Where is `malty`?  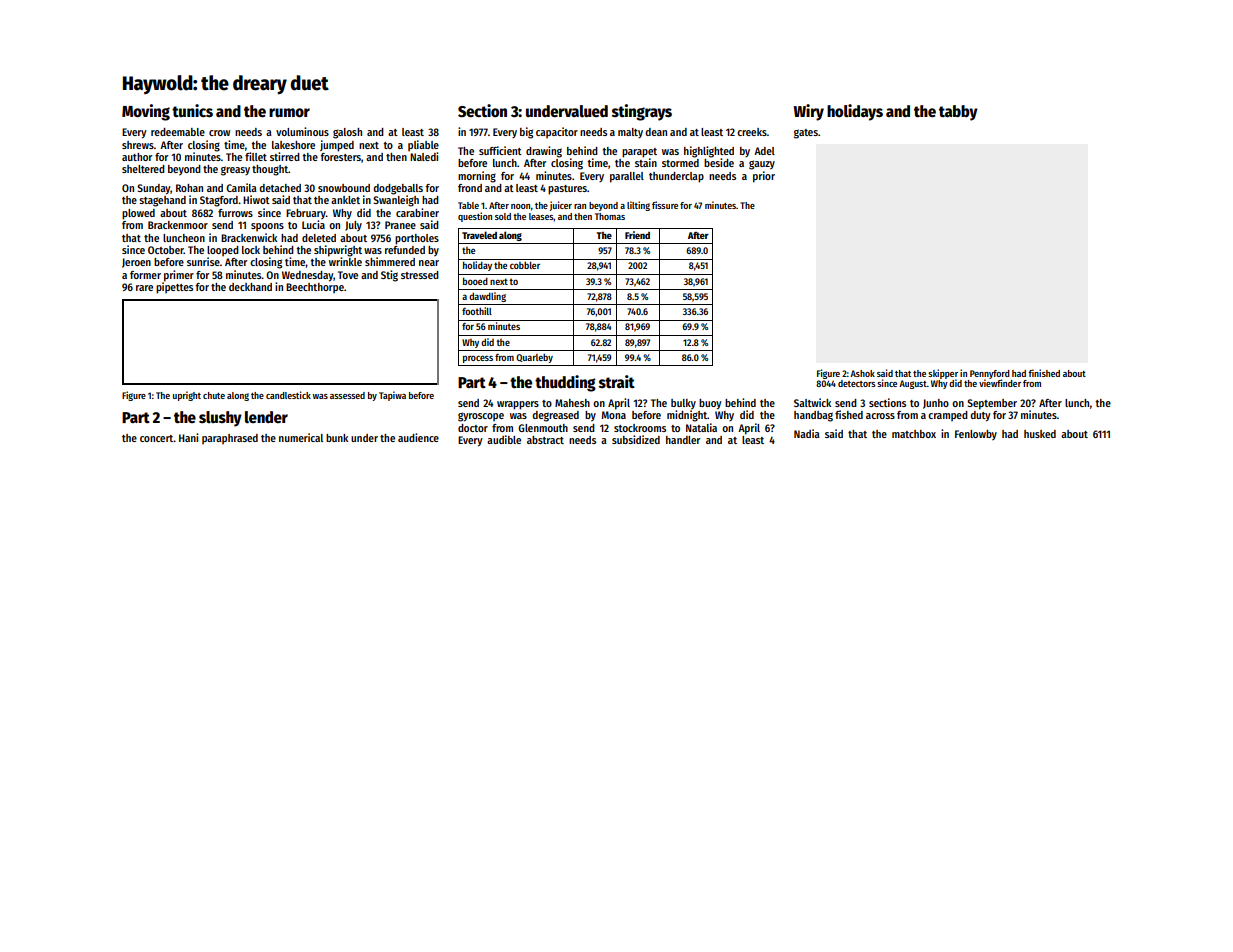 malty is located at coordinates (630, 133).
